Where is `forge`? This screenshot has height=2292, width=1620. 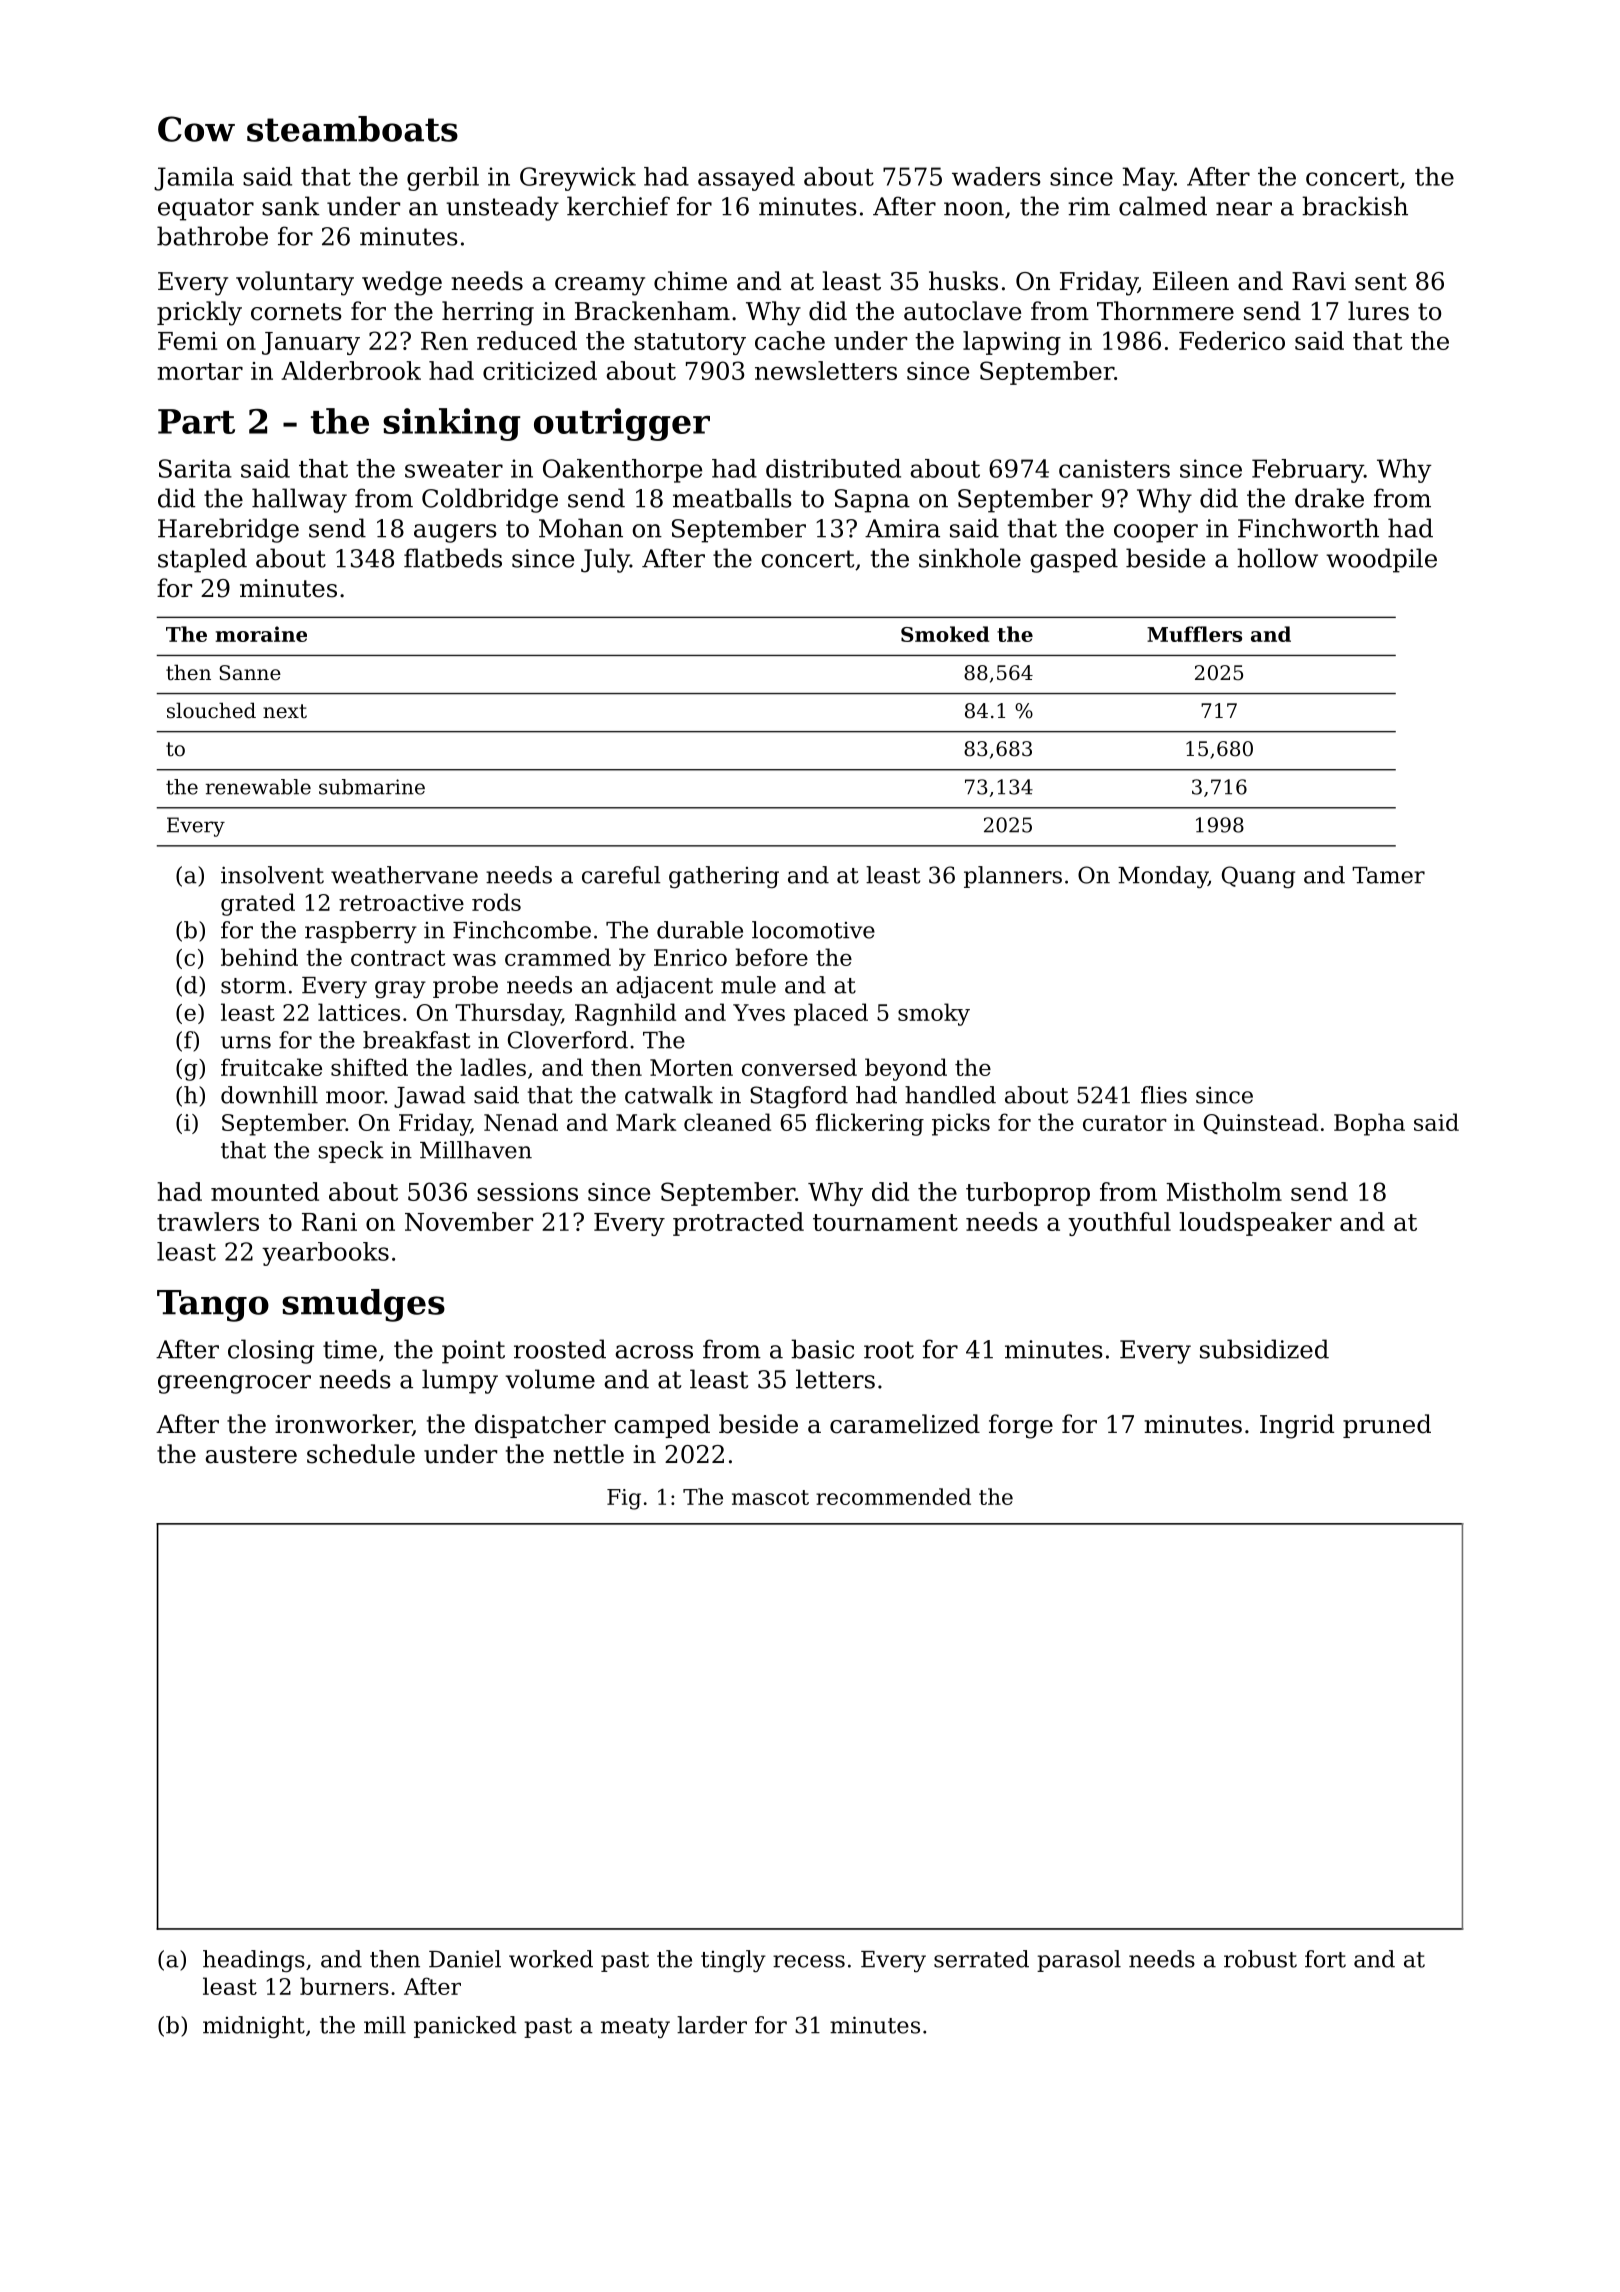 forge is located at coordinates (1021, 1426).
